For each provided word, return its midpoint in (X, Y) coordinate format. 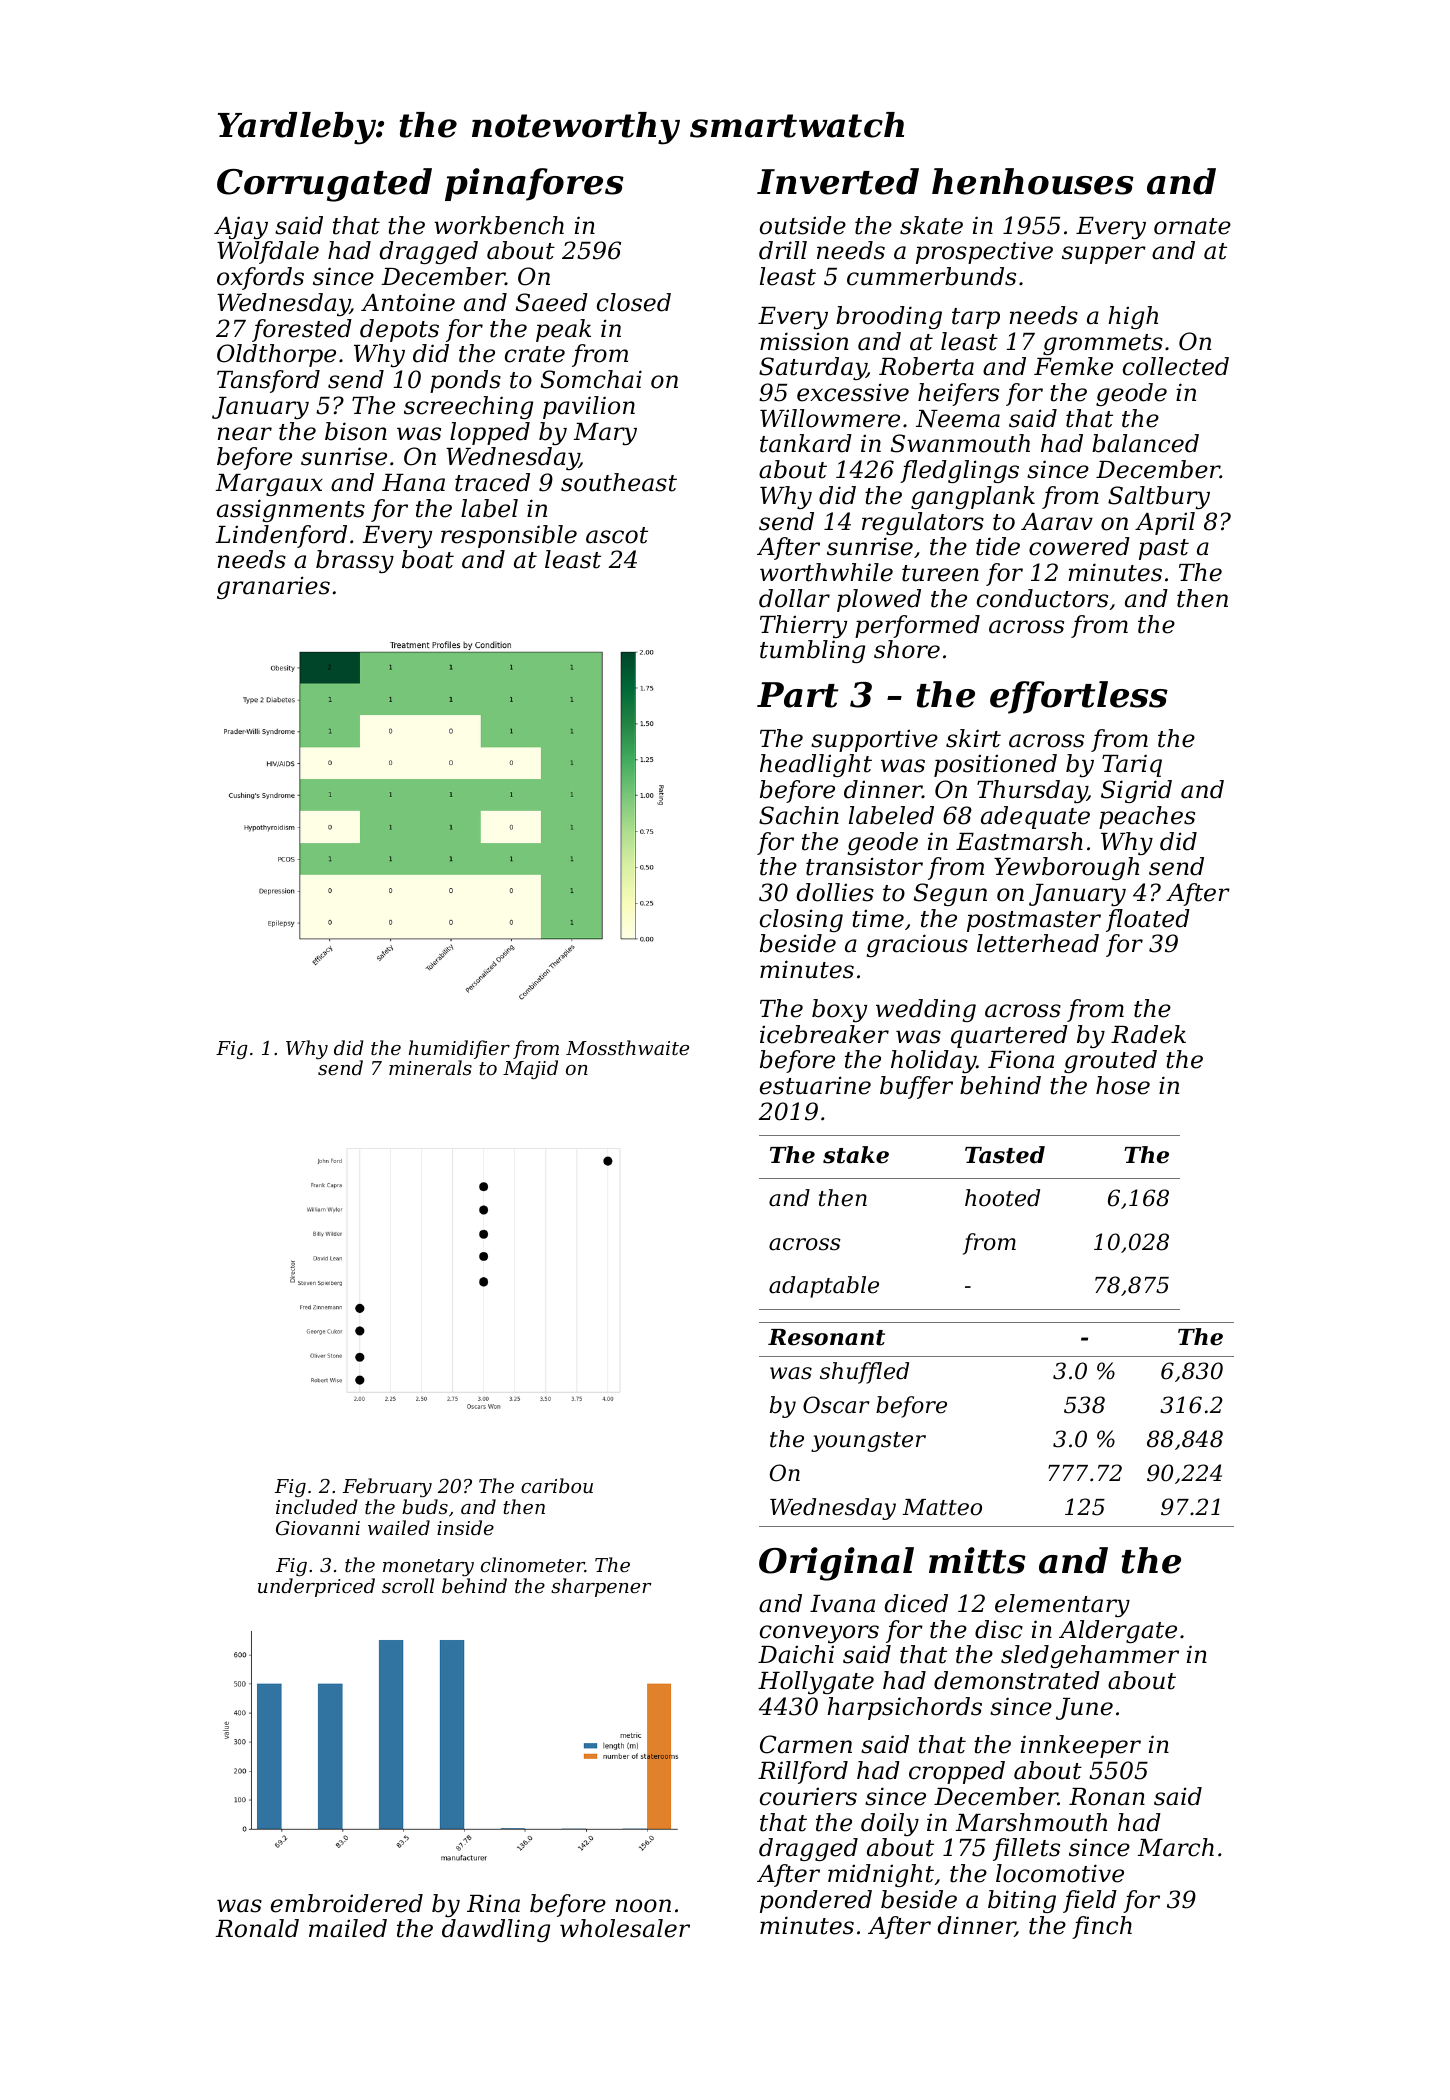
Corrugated (324, 185)
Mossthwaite (627, 1047)
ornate (1192, 226)
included (317, 1506)
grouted (1110, 1061)
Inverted (838, 181)
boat (428, 559)
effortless (1079, 697)
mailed (348, 1928)
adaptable (824, 1287)
